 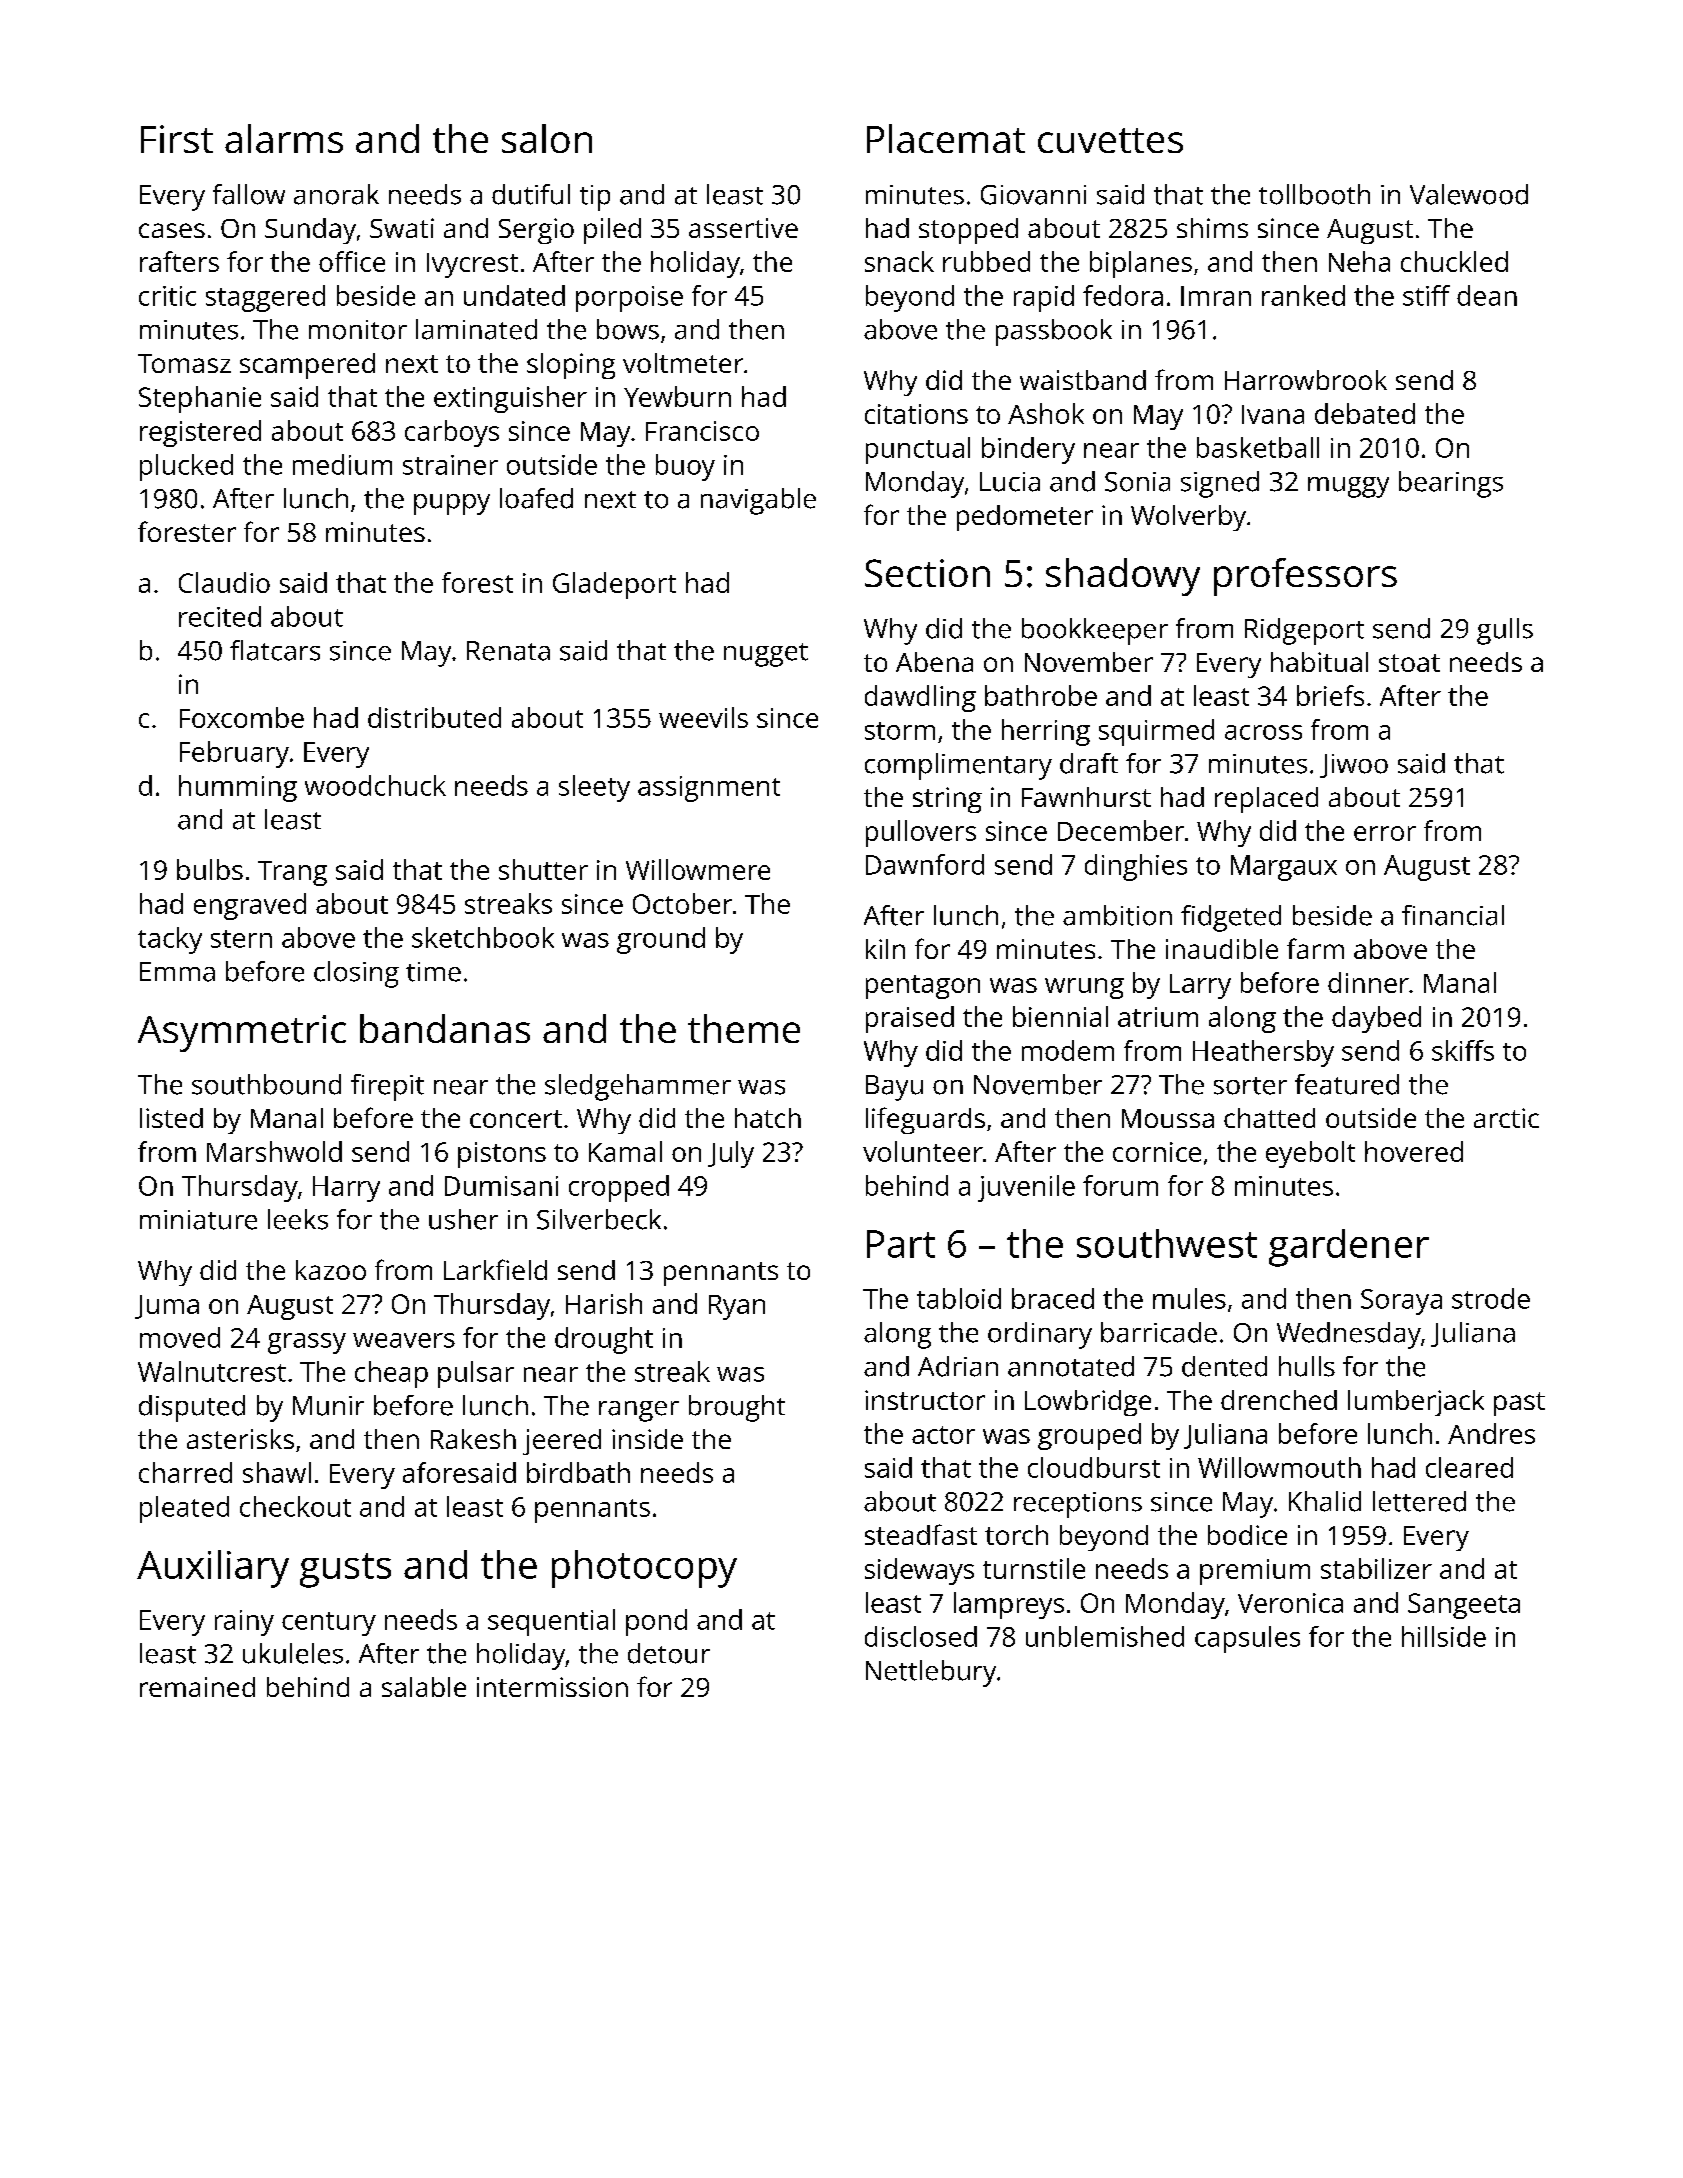 What do you see at coordinates (198, 1220) in the page?
I see `miniature` at bounding box center [198, 1220].
